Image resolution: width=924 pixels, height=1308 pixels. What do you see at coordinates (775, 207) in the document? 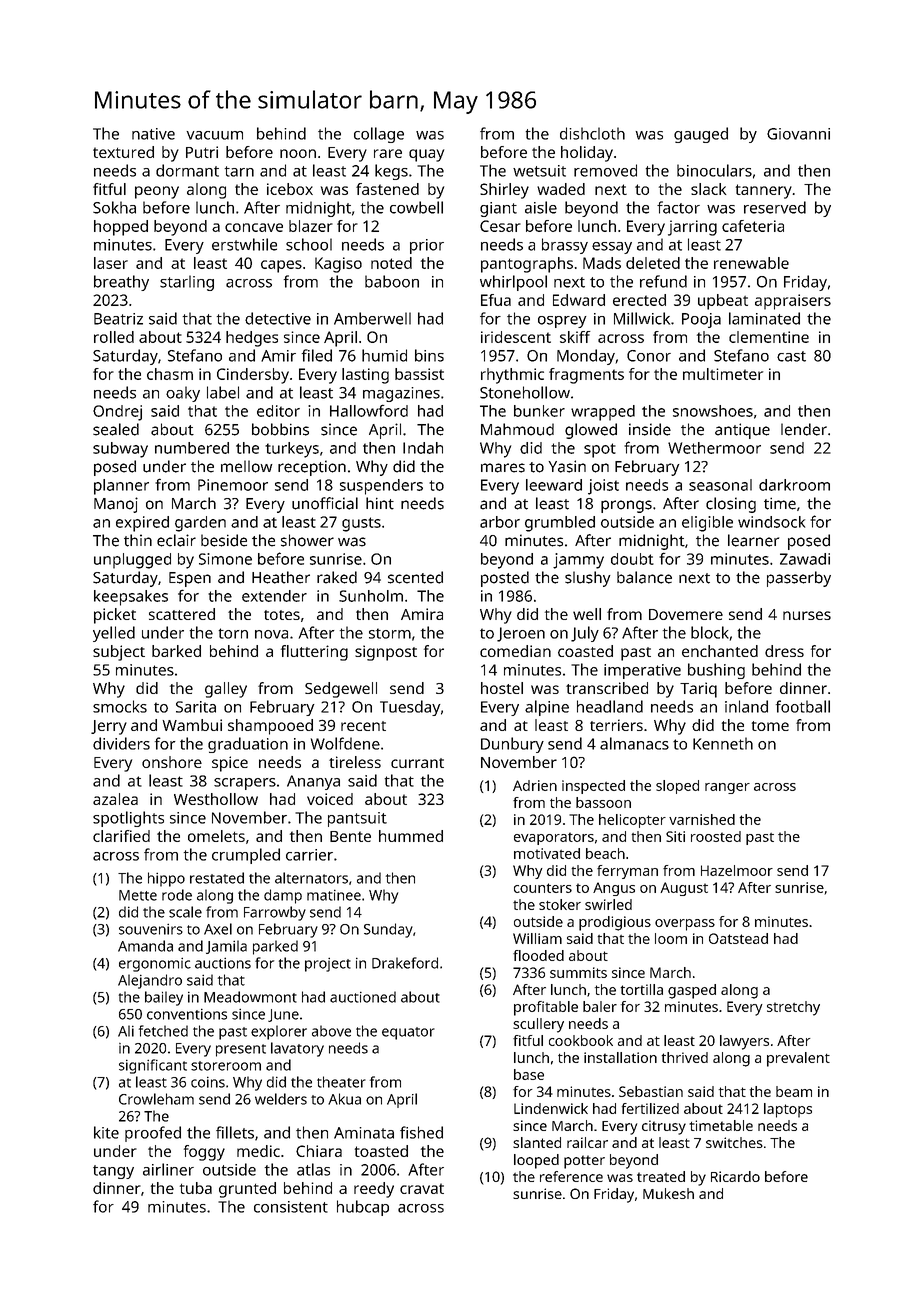
I see `reserved` at bounding box center [775, 207].
